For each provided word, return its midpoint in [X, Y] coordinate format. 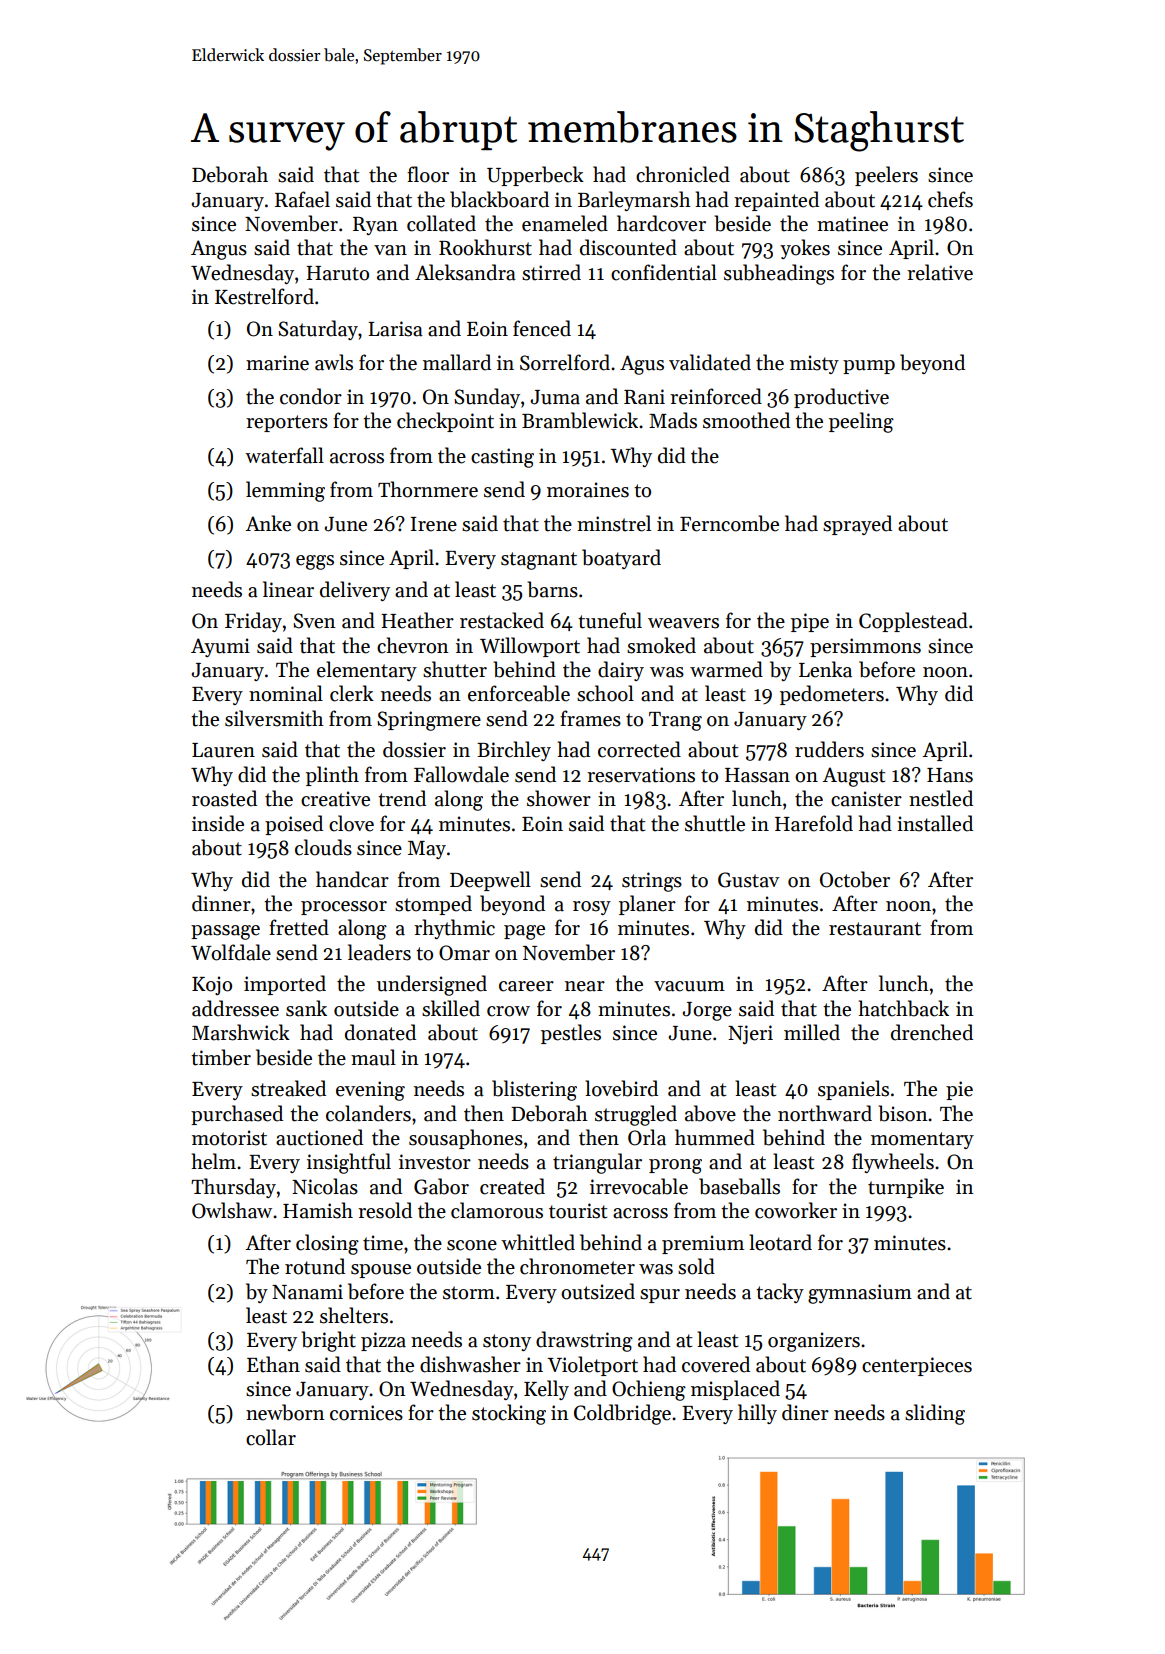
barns [552, 589]
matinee [852, 224]
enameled [565, 223]
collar [271, 1437]
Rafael [302, 199]
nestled [941, 798]
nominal [286, 693]
